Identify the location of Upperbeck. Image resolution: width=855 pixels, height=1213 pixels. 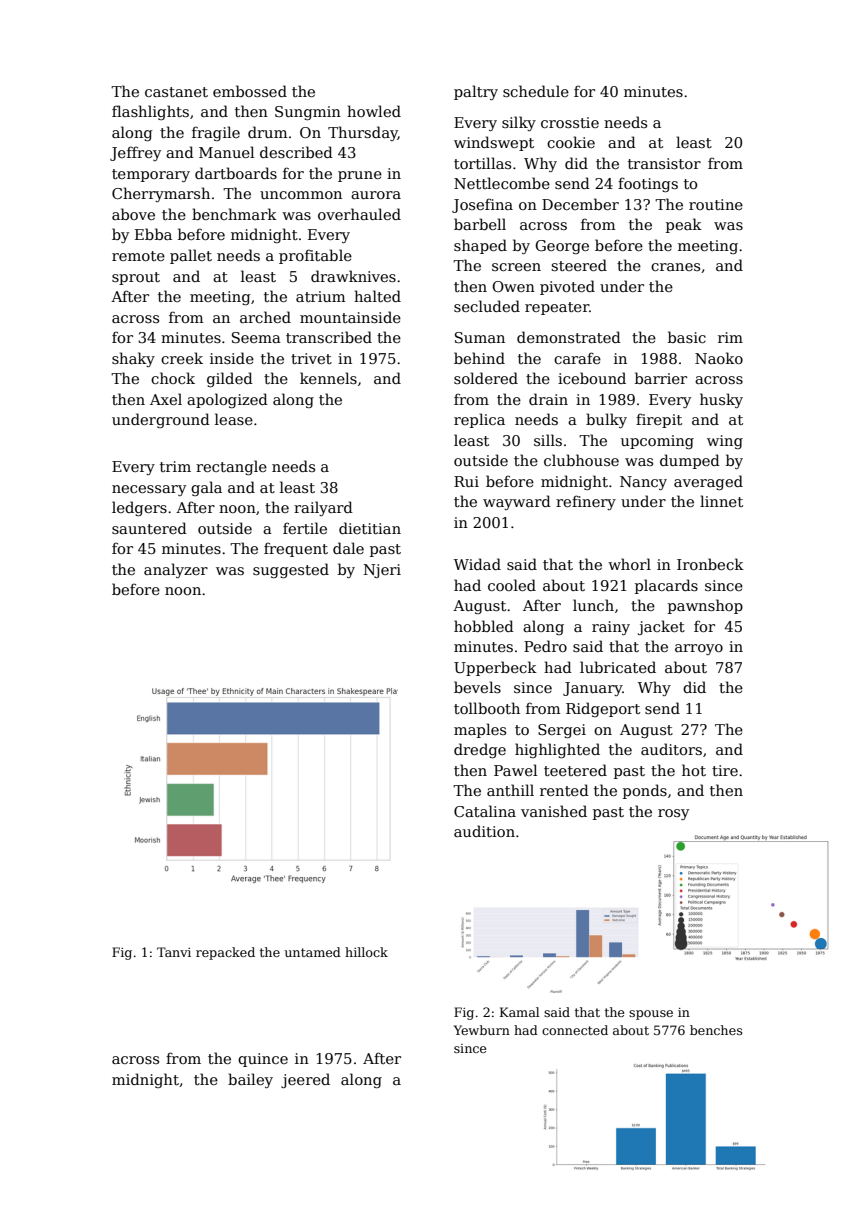
(495, 668).
